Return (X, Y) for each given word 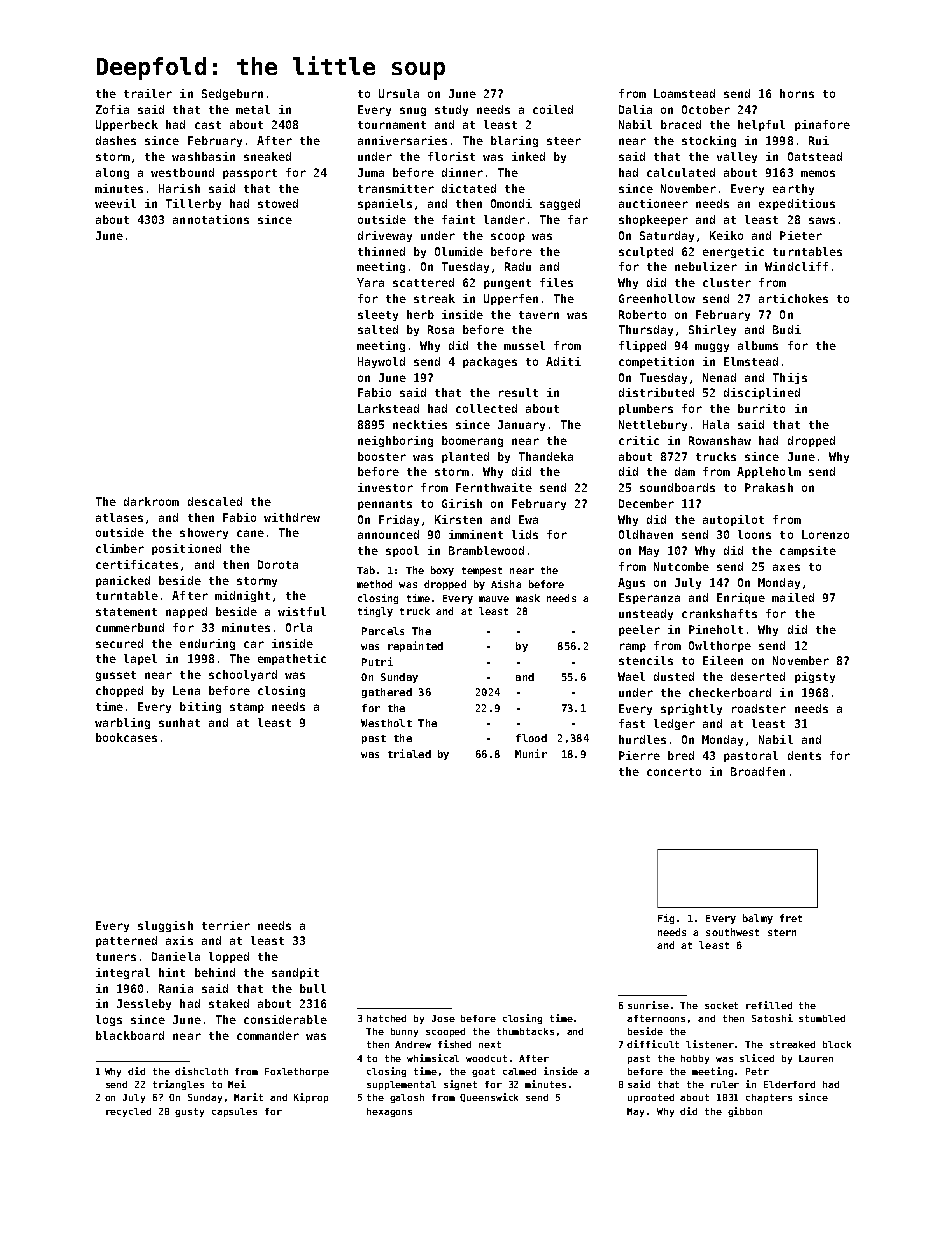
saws (822, 220)
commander (268, 1035)
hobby (695, 1059)
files (556, 282)
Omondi (511, 203)
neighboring (395, 441)
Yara (370, 282)
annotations (211, 219)
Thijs (790, 378)
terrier (226, 925)
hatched (386, 1018)
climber (120, 548)
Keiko (726, 235)
